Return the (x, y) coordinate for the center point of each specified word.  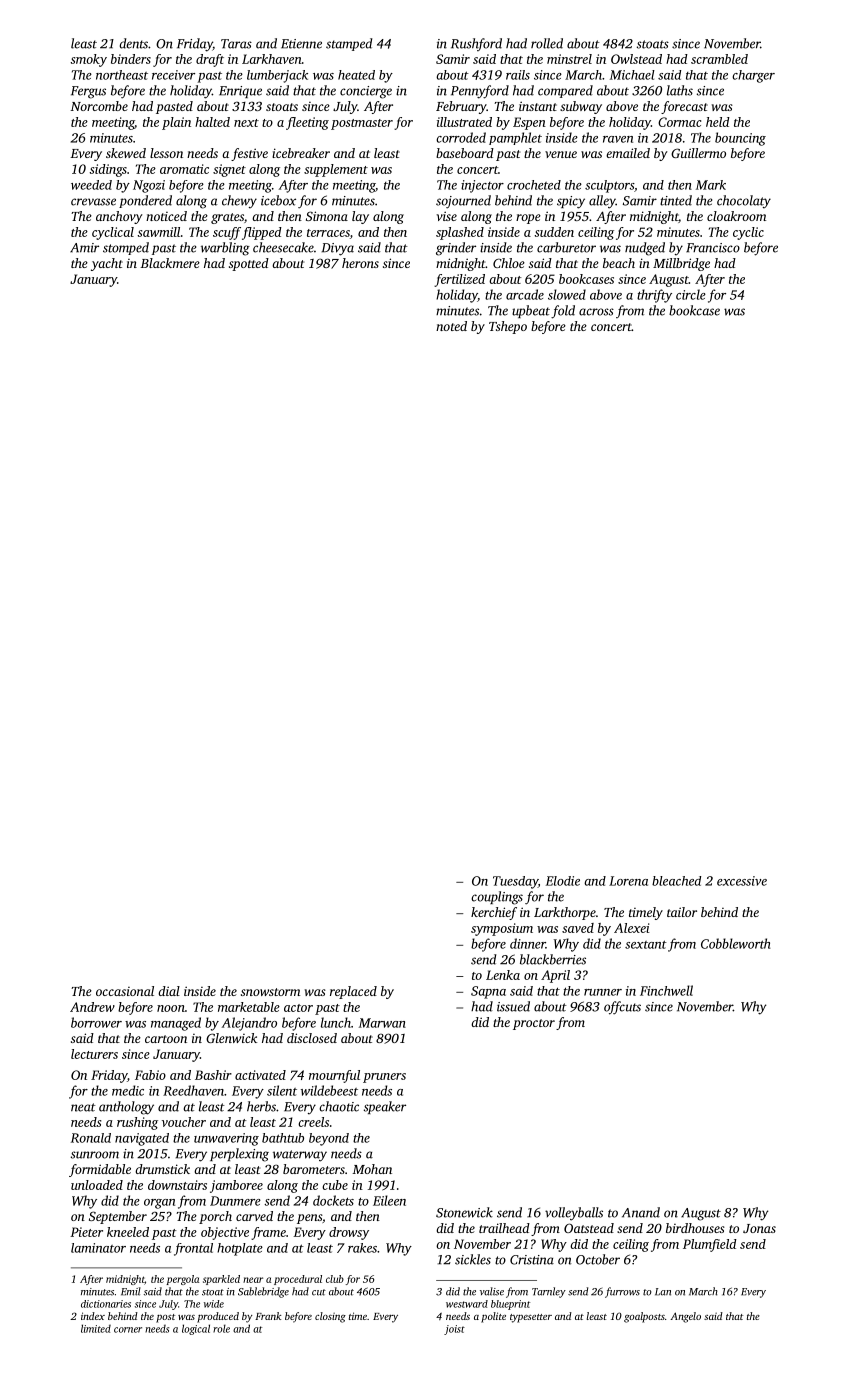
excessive (742, 881)
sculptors (609, 186)
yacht (107, 264)
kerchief (494, 913)
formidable (100, 1170)
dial (169, 991)
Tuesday (515, 882)
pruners (384, 1078)
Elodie (563, 881)
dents (134, 43)
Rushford (476, 44)
